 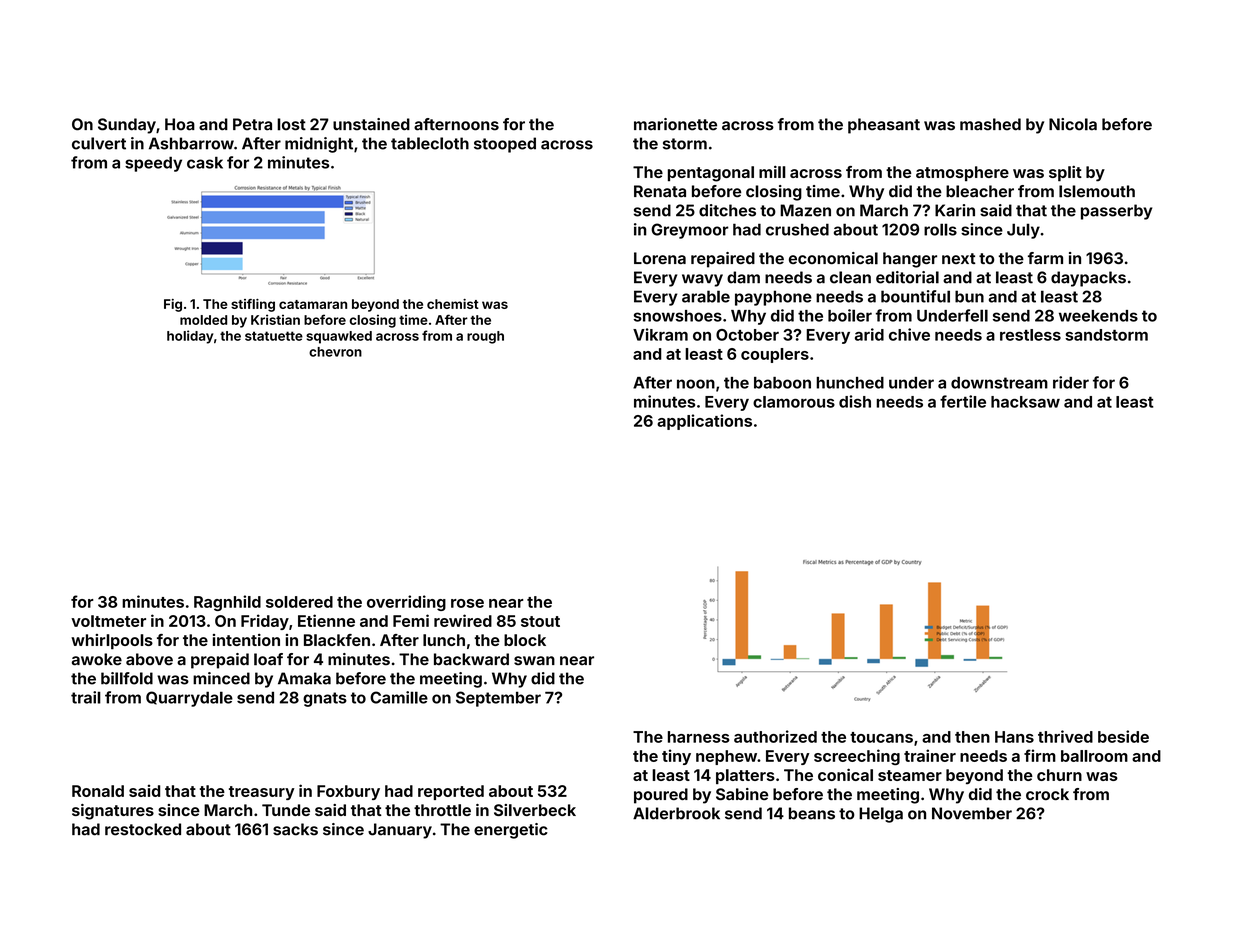 I want to click on unstained, so click(x=371, y=124).
